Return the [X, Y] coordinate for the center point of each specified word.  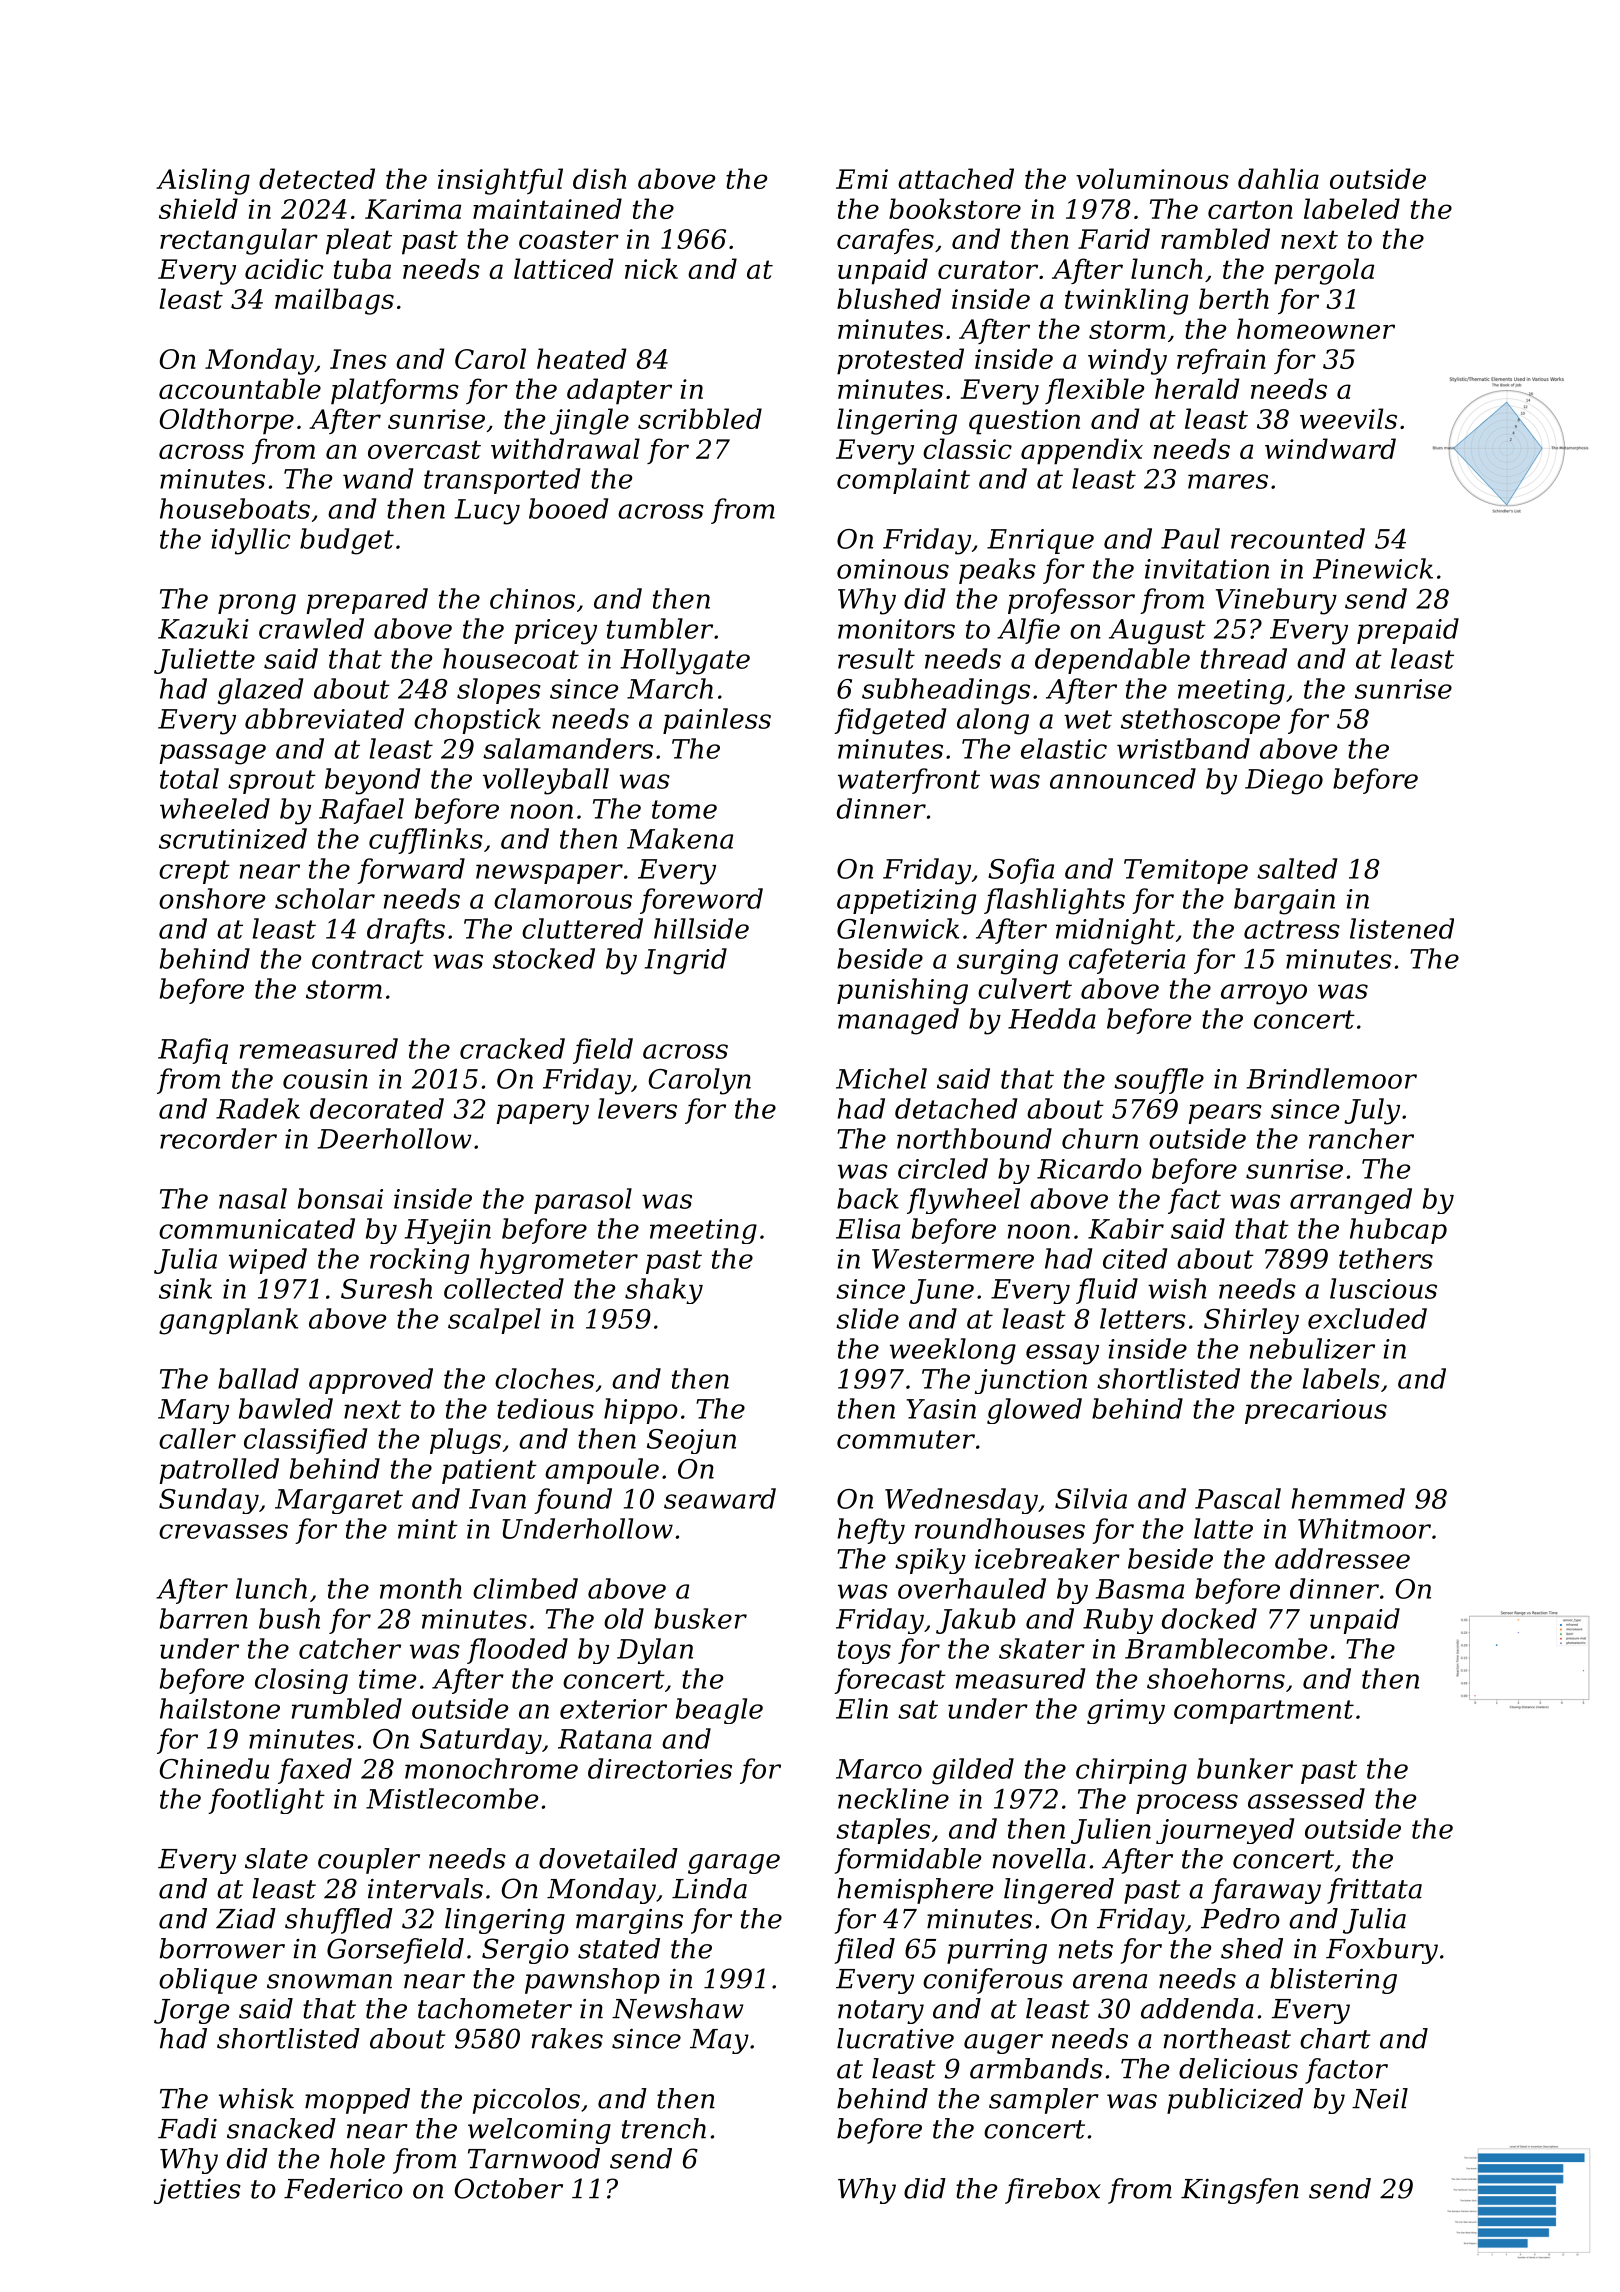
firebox [1053, 2191]
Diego [1284, 782]
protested [900, 361]
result [876, 658]
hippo [641, 1411]
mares [1228, 481]
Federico [343, 2188]
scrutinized [233, 838]
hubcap [1398, 1231]
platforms [395, 391]
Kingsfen [1240, 2191]
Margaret [339, 1501]
